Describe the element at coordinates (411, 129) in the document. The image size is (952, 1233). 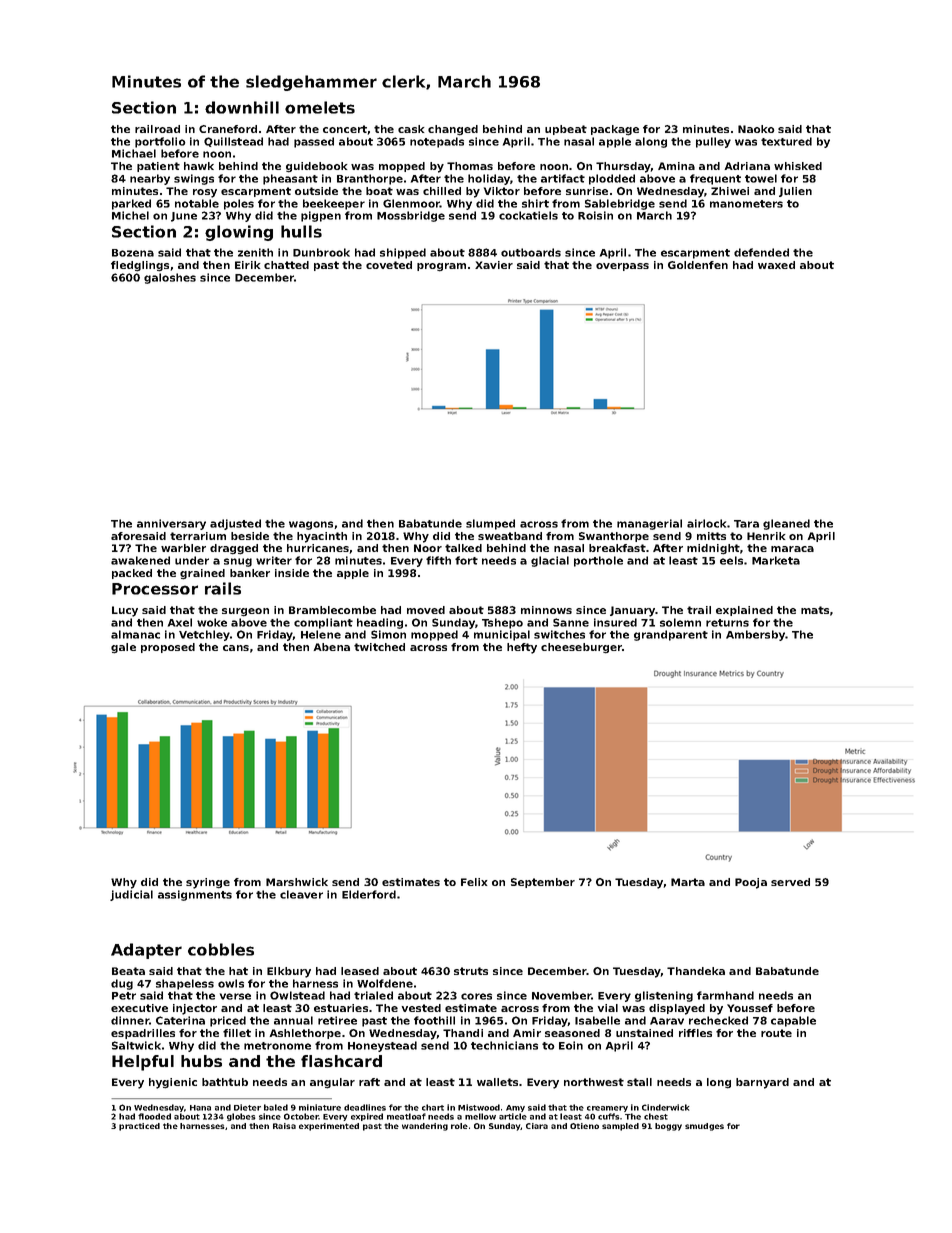
I see `cask` at that location.
